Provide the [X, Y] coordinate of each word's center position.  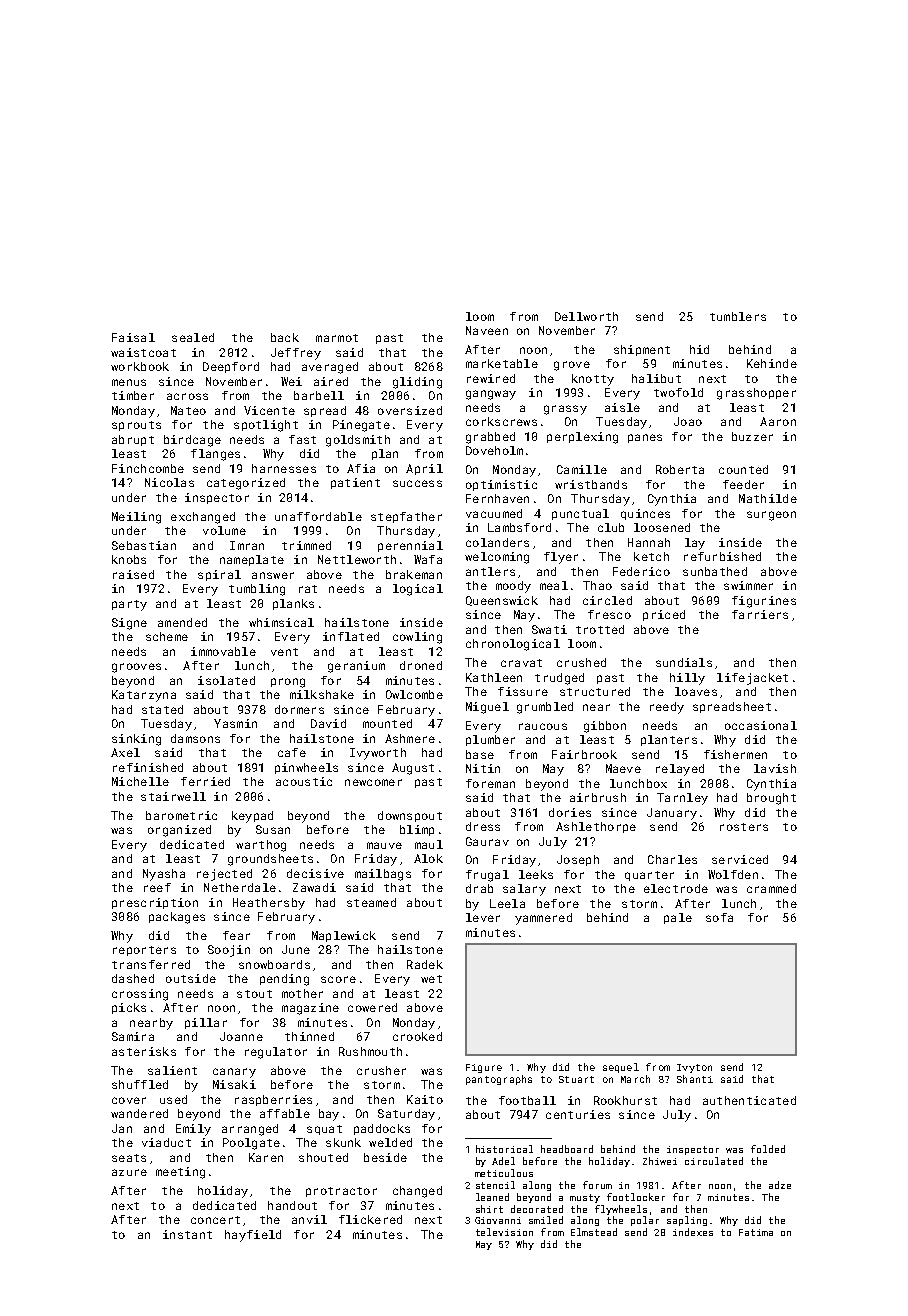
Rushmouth [370, 1051]
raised [133, 574]
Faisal [133, 337]
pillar [206, 1023]
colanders [497, 542]
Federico [641, 571]
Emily [193, 1130]
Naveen [487, 330]
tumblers [738, 316]
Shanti [695, 1079]
